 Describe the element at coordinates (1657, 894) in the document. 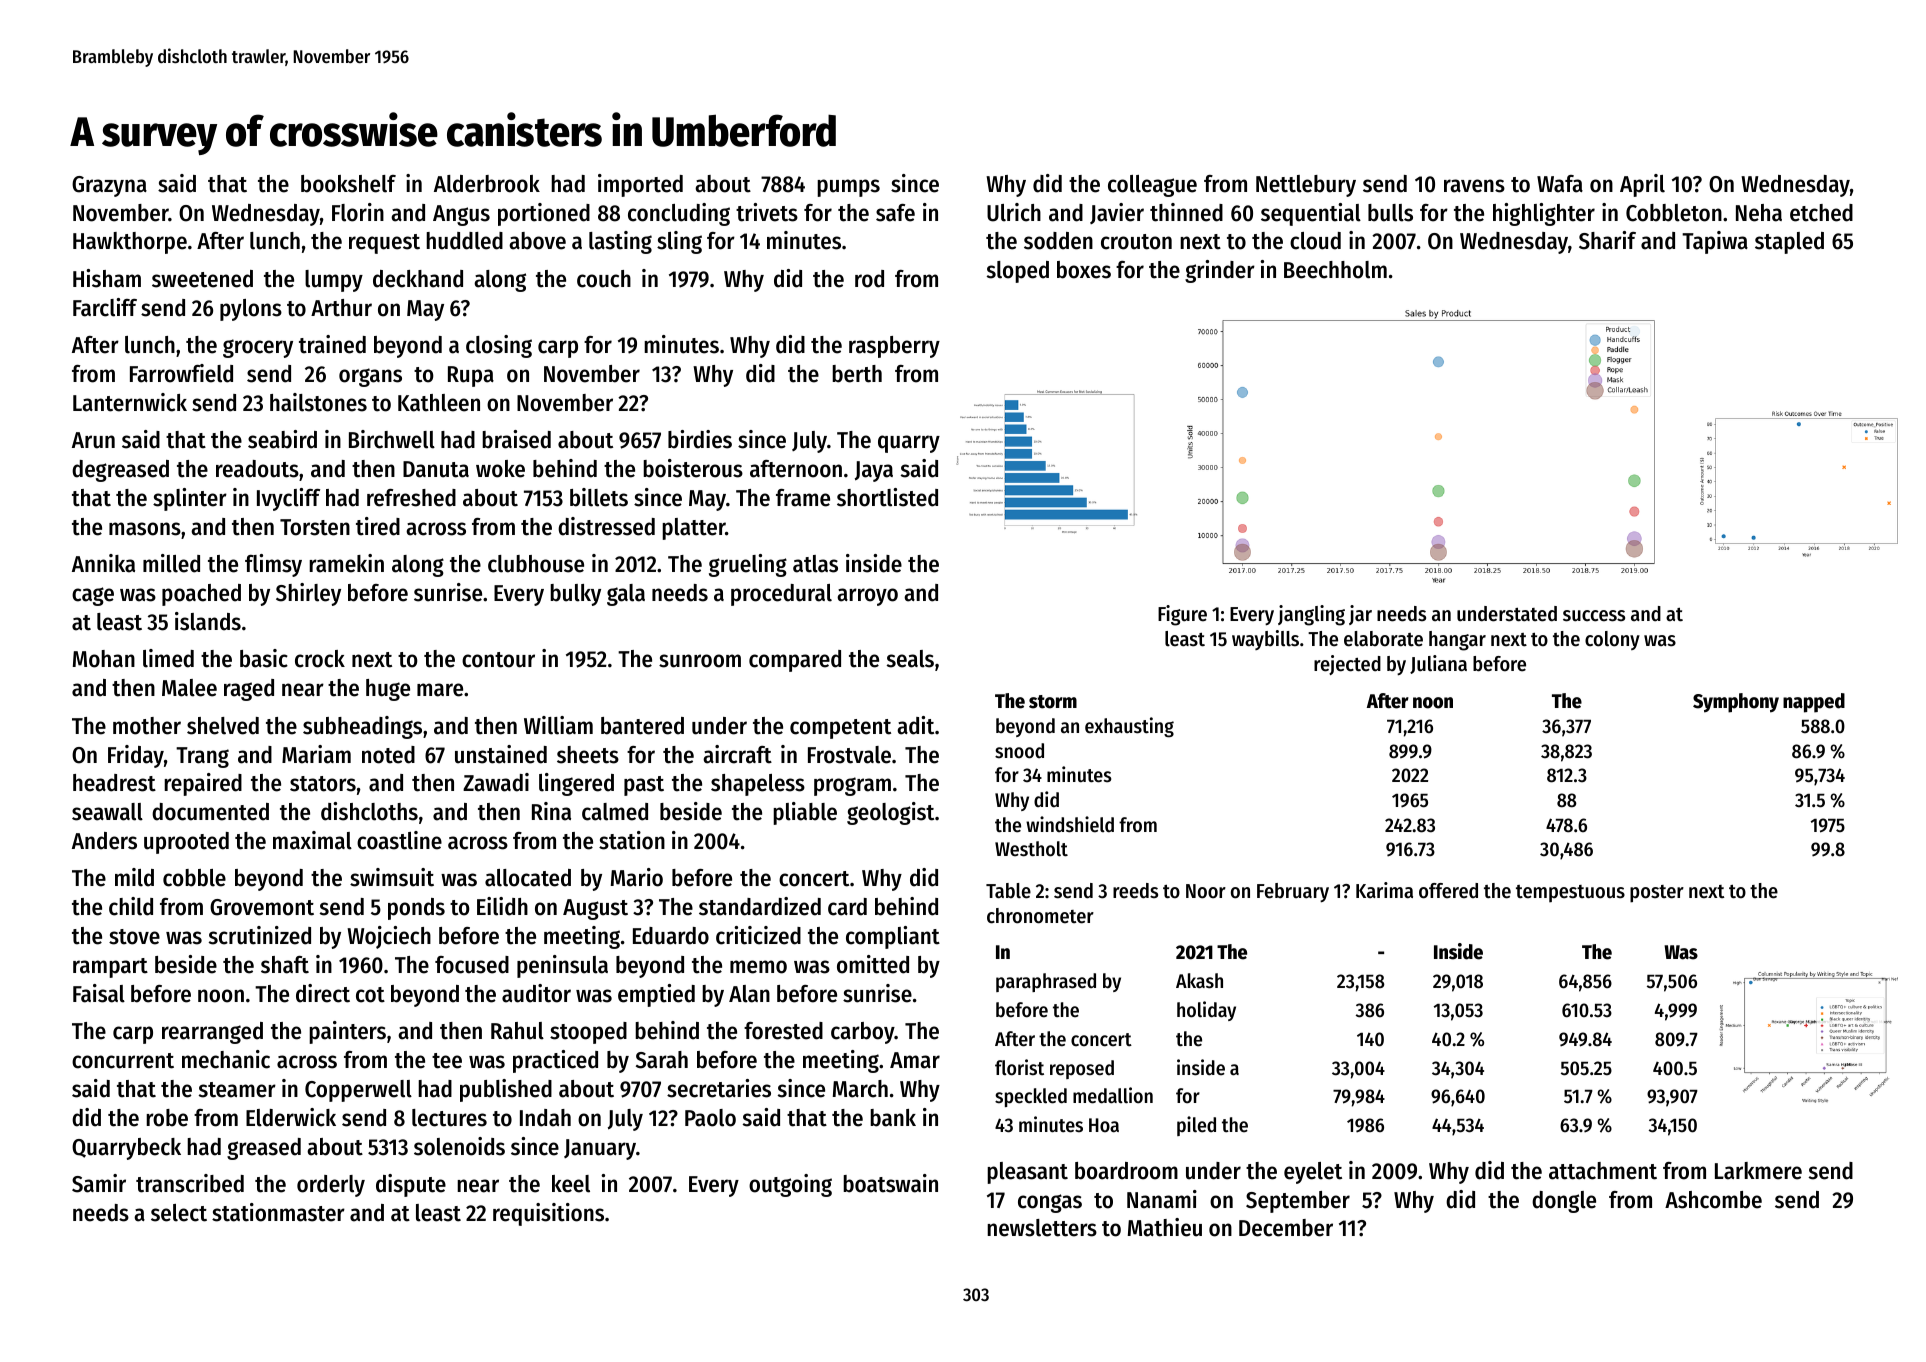

I see `poster` at that location.
